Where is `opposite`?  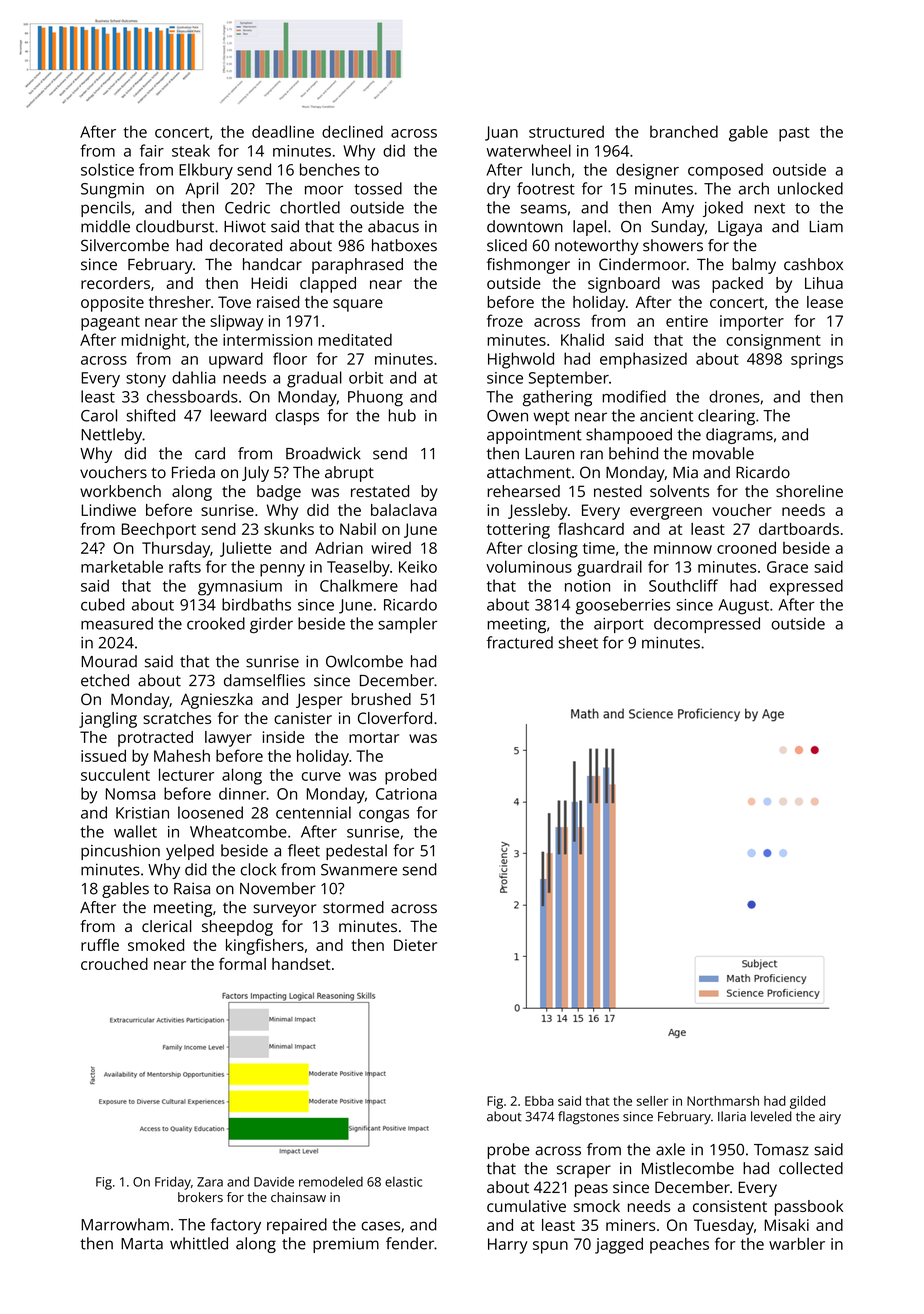
opposite is located at coordinates (112, 304).
